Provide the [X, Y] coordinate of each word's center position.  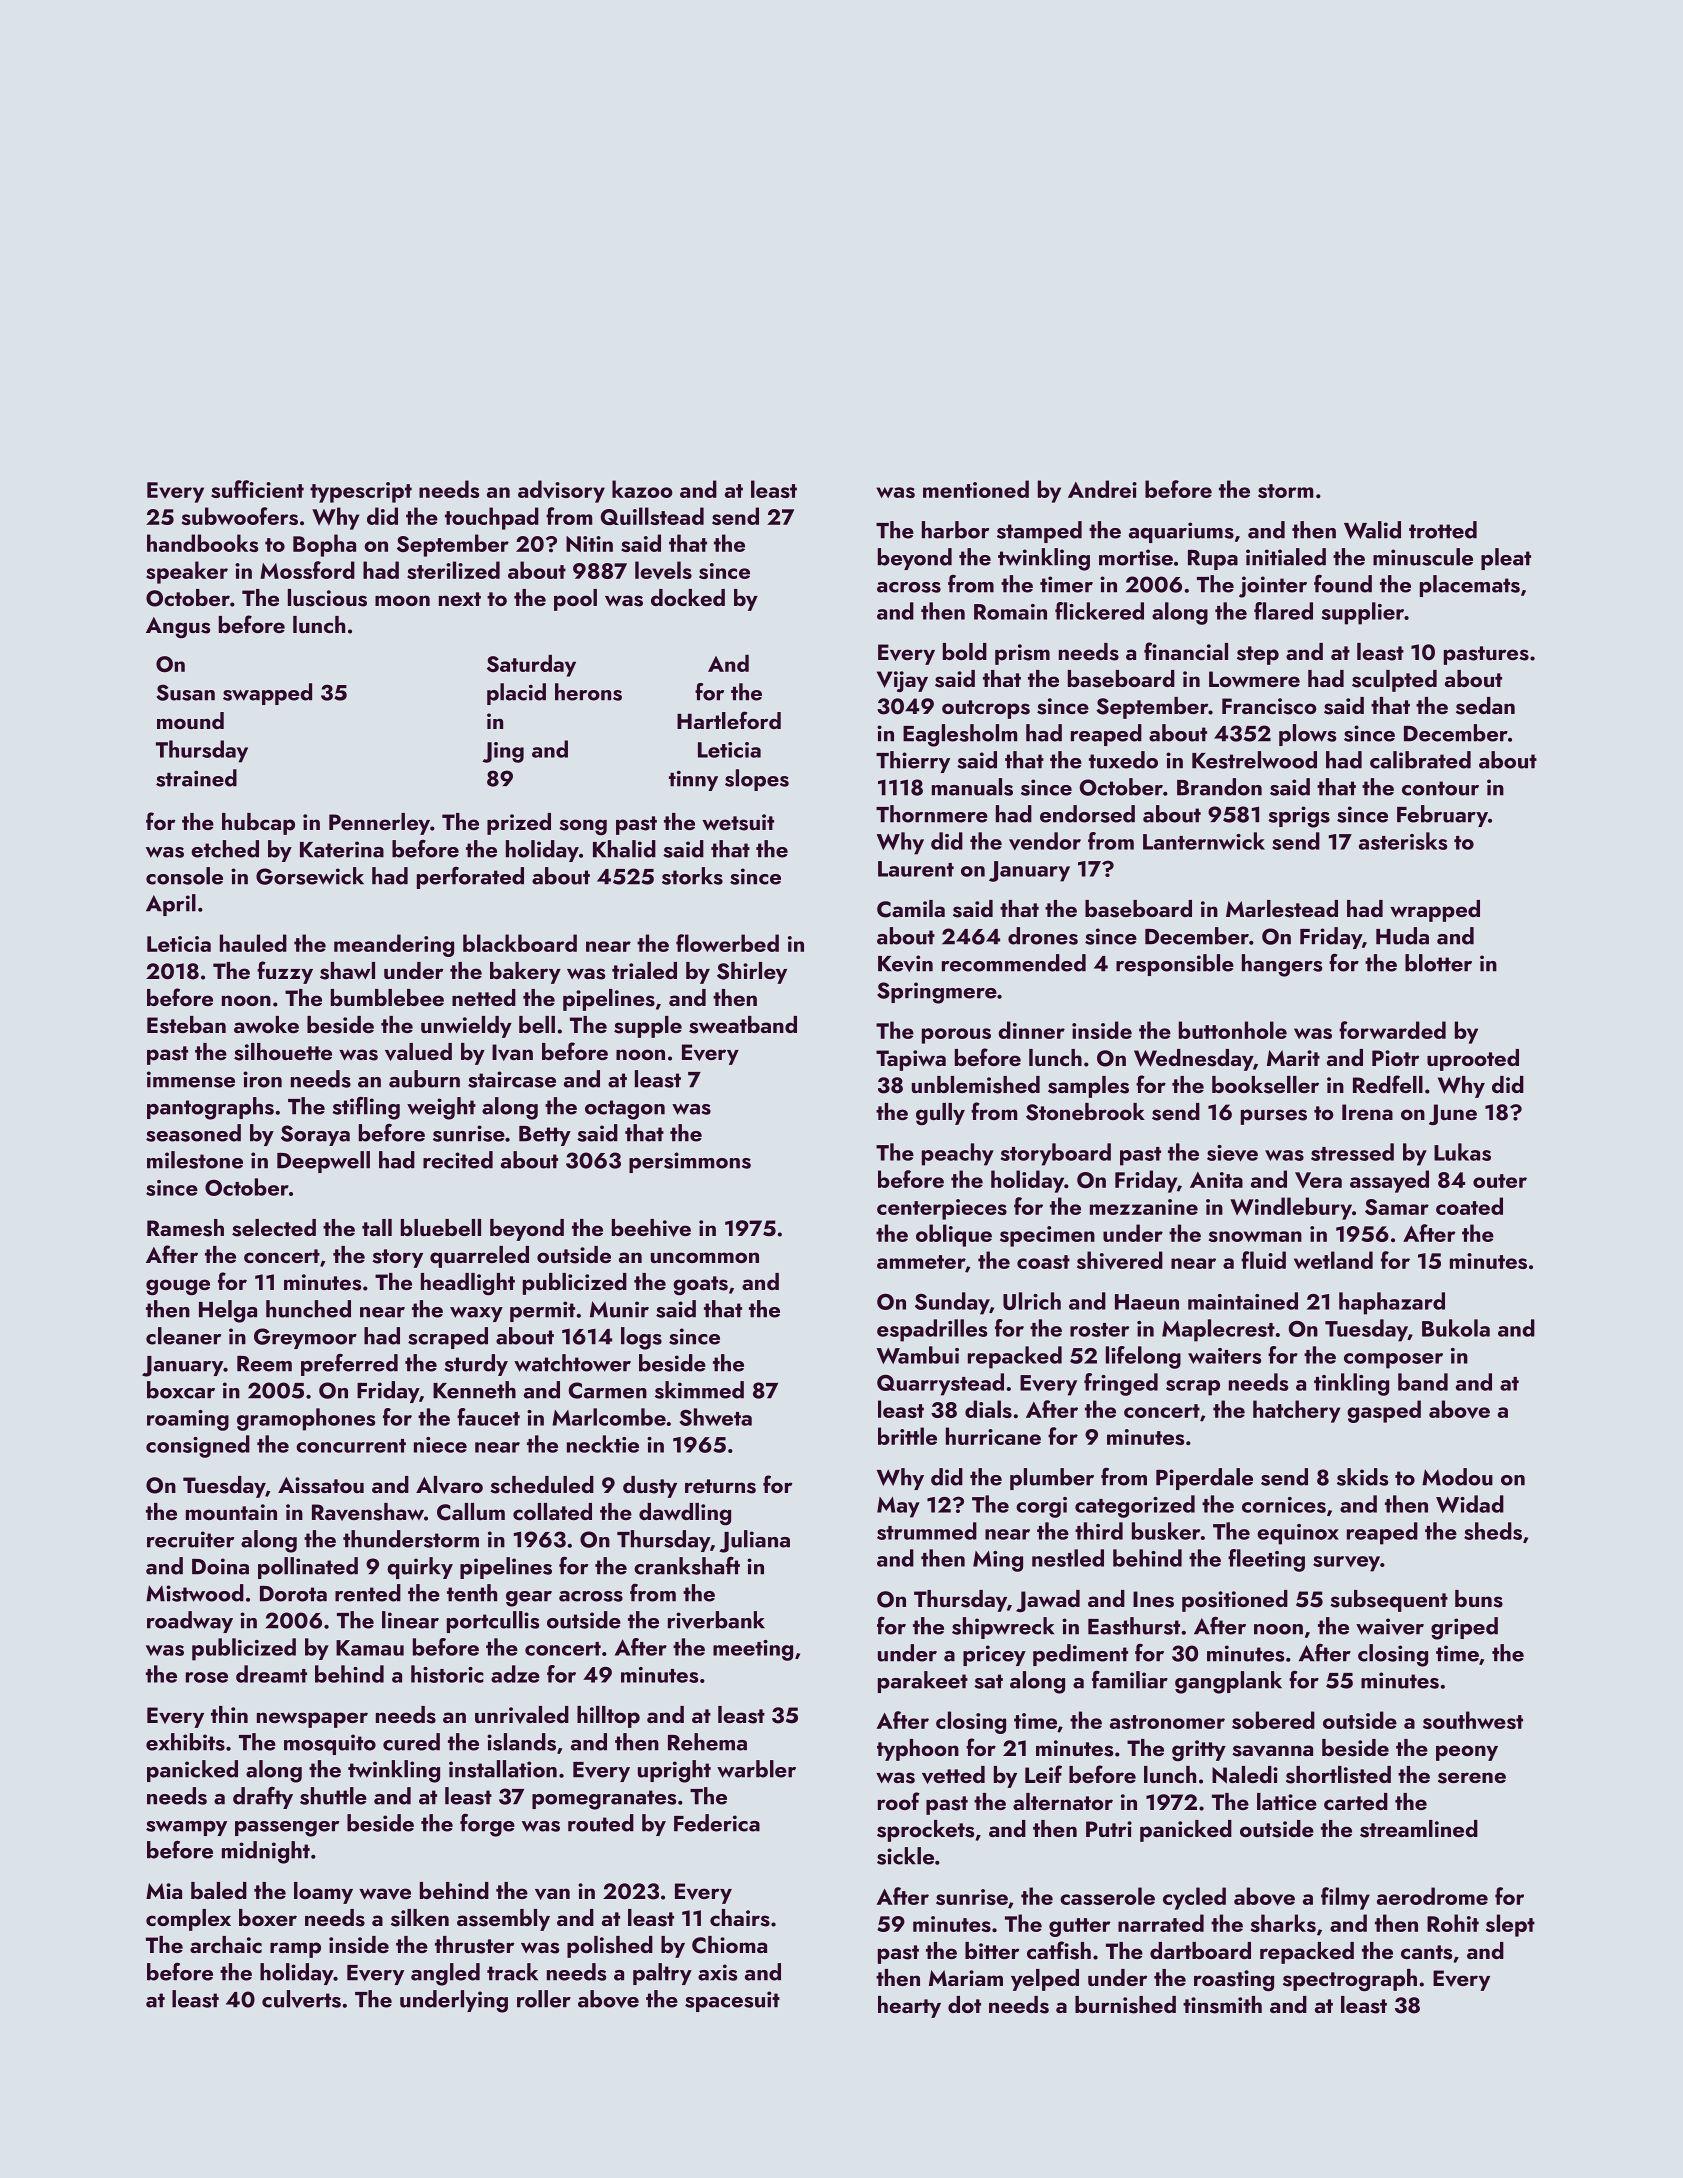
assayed [1389, 1181]
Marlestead [1282, 909]
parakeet [923, 1682]
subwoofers [240, 516]
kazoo [642, 489]
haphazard [1392, 1303]
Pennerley [379, 824]
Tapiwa [911, 1060]
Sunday [952, 1303]
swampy [186, 1828]
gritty [1199, 1750]
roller [544, 1999]
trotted [1443, 530]
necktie [603, 1444]
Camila [911, 909]
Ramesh [185, 1228]
